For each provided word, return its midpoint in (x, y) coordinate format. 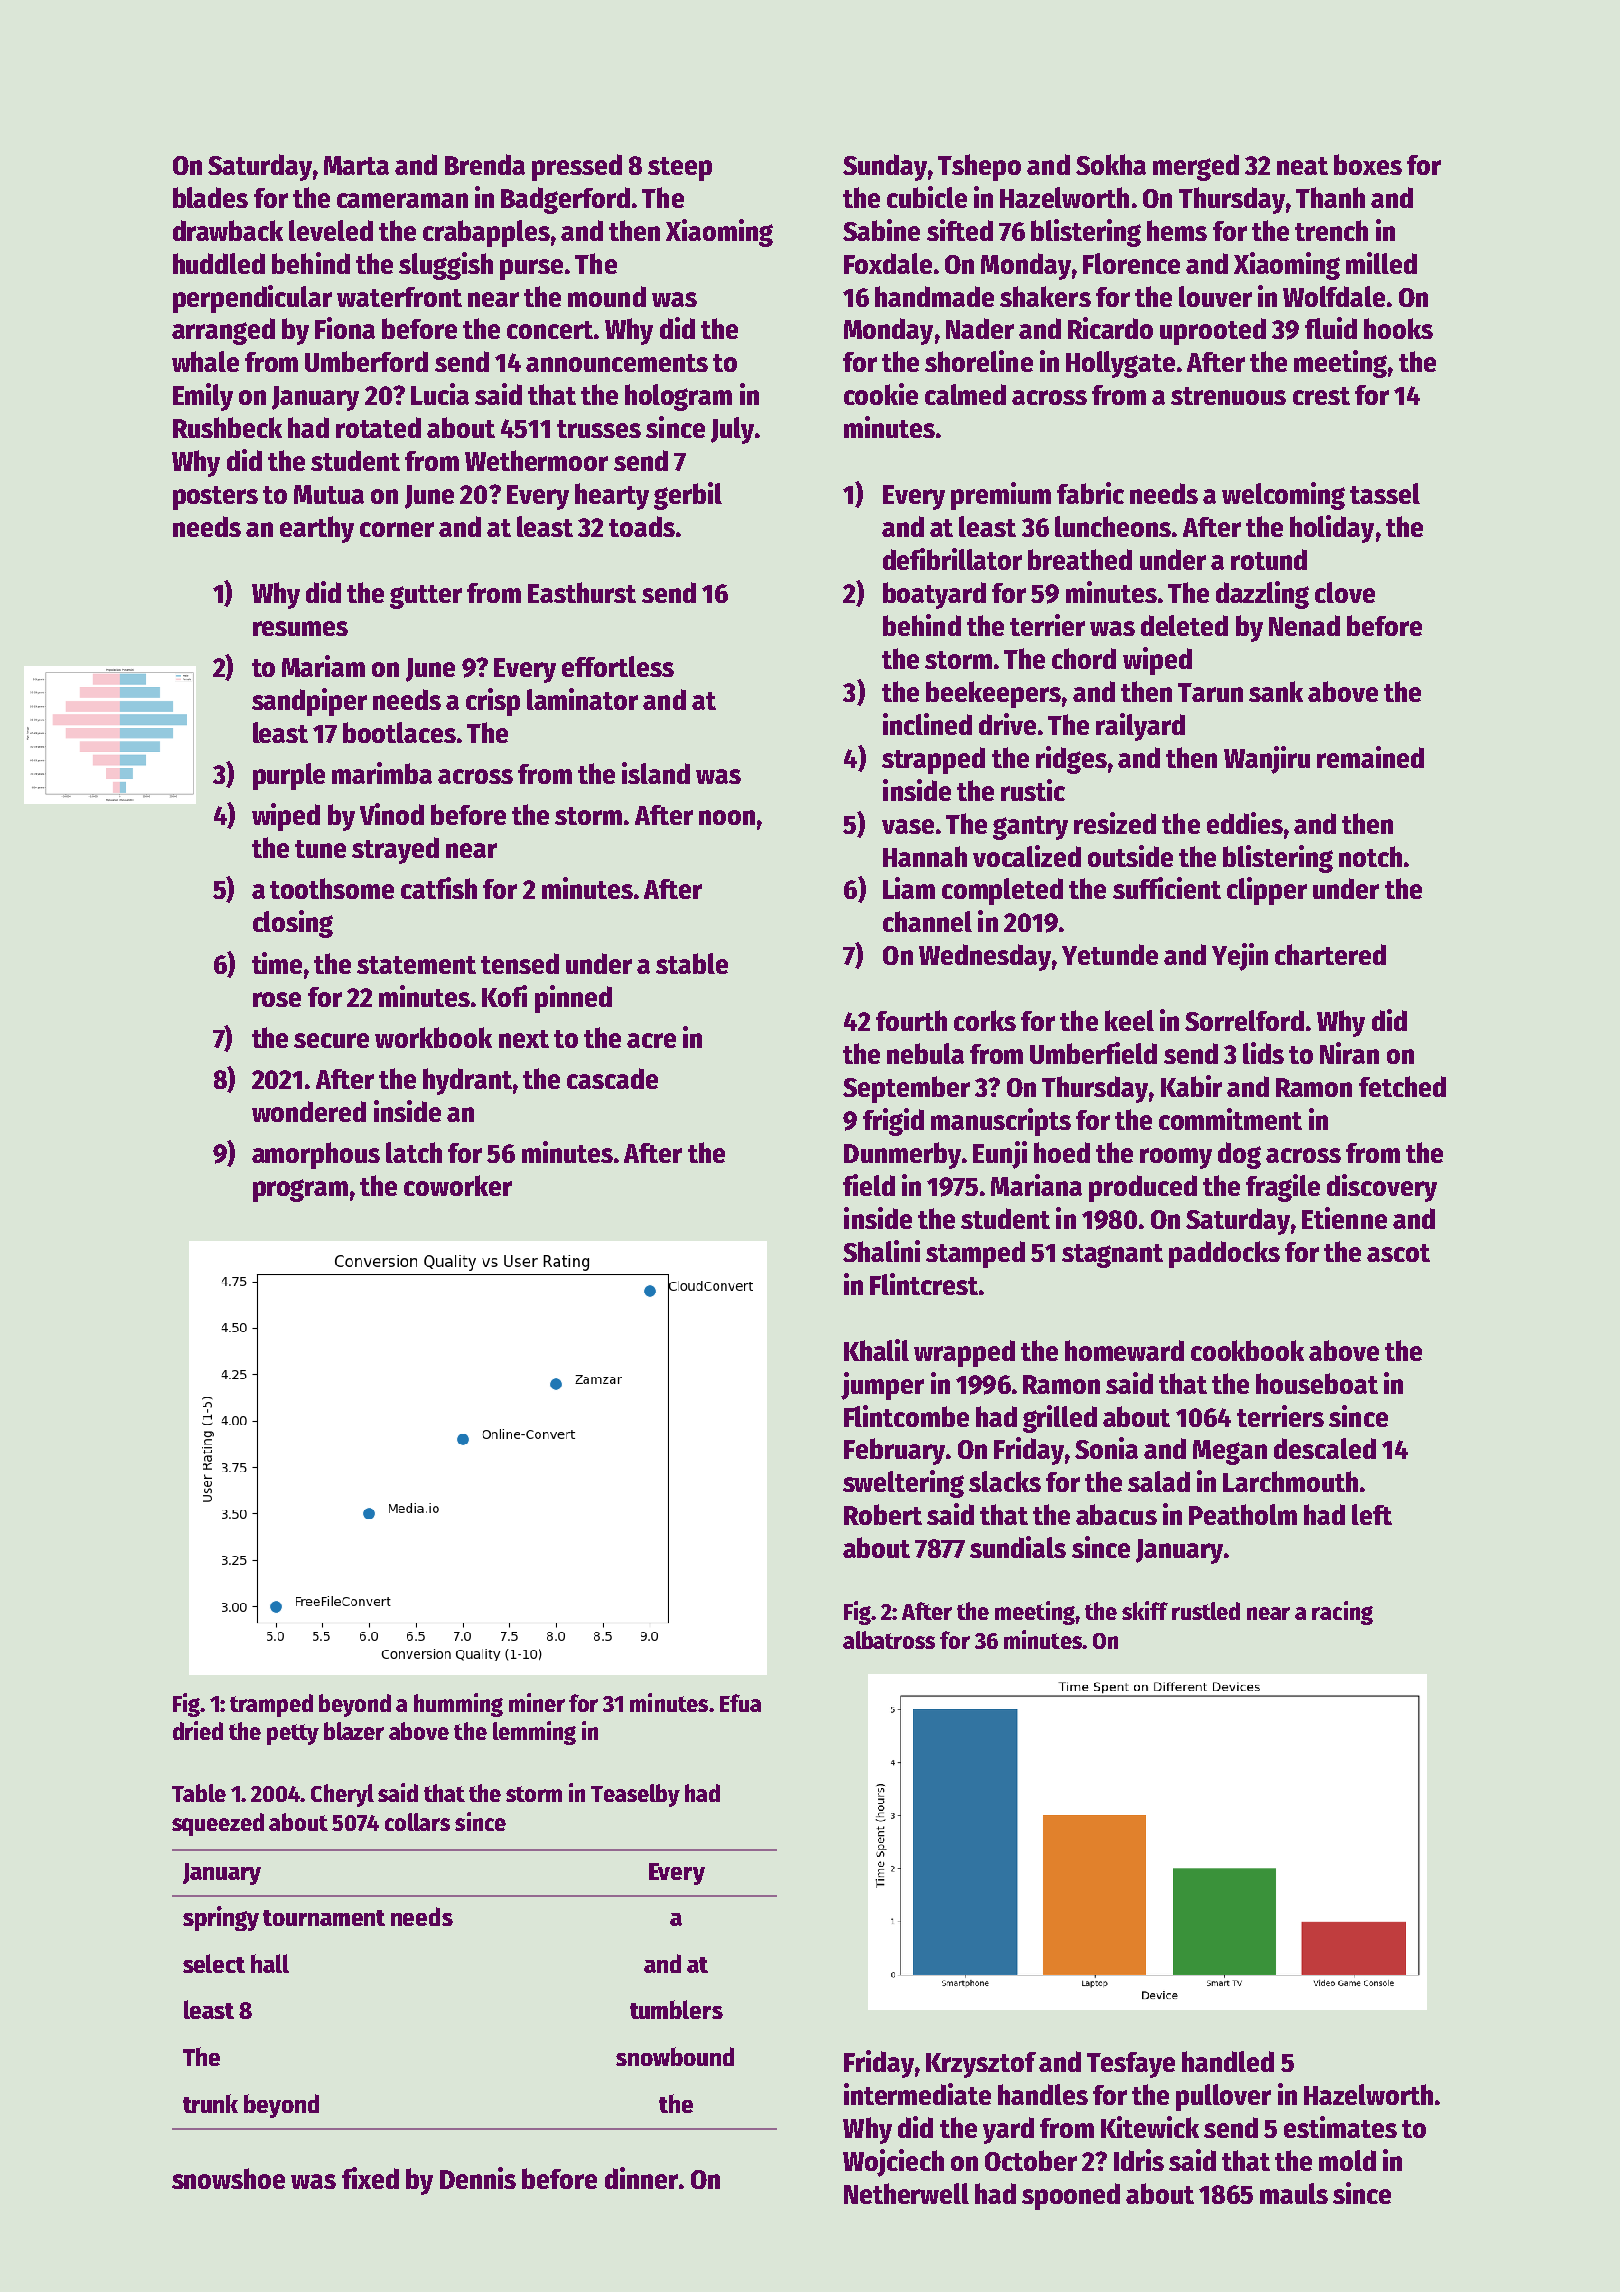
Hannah (925, 856)
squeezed (218, 1824)
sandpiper (309, 702)
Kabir (1191, 1086)
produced (1143, 1188)
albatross (889, 1640)
